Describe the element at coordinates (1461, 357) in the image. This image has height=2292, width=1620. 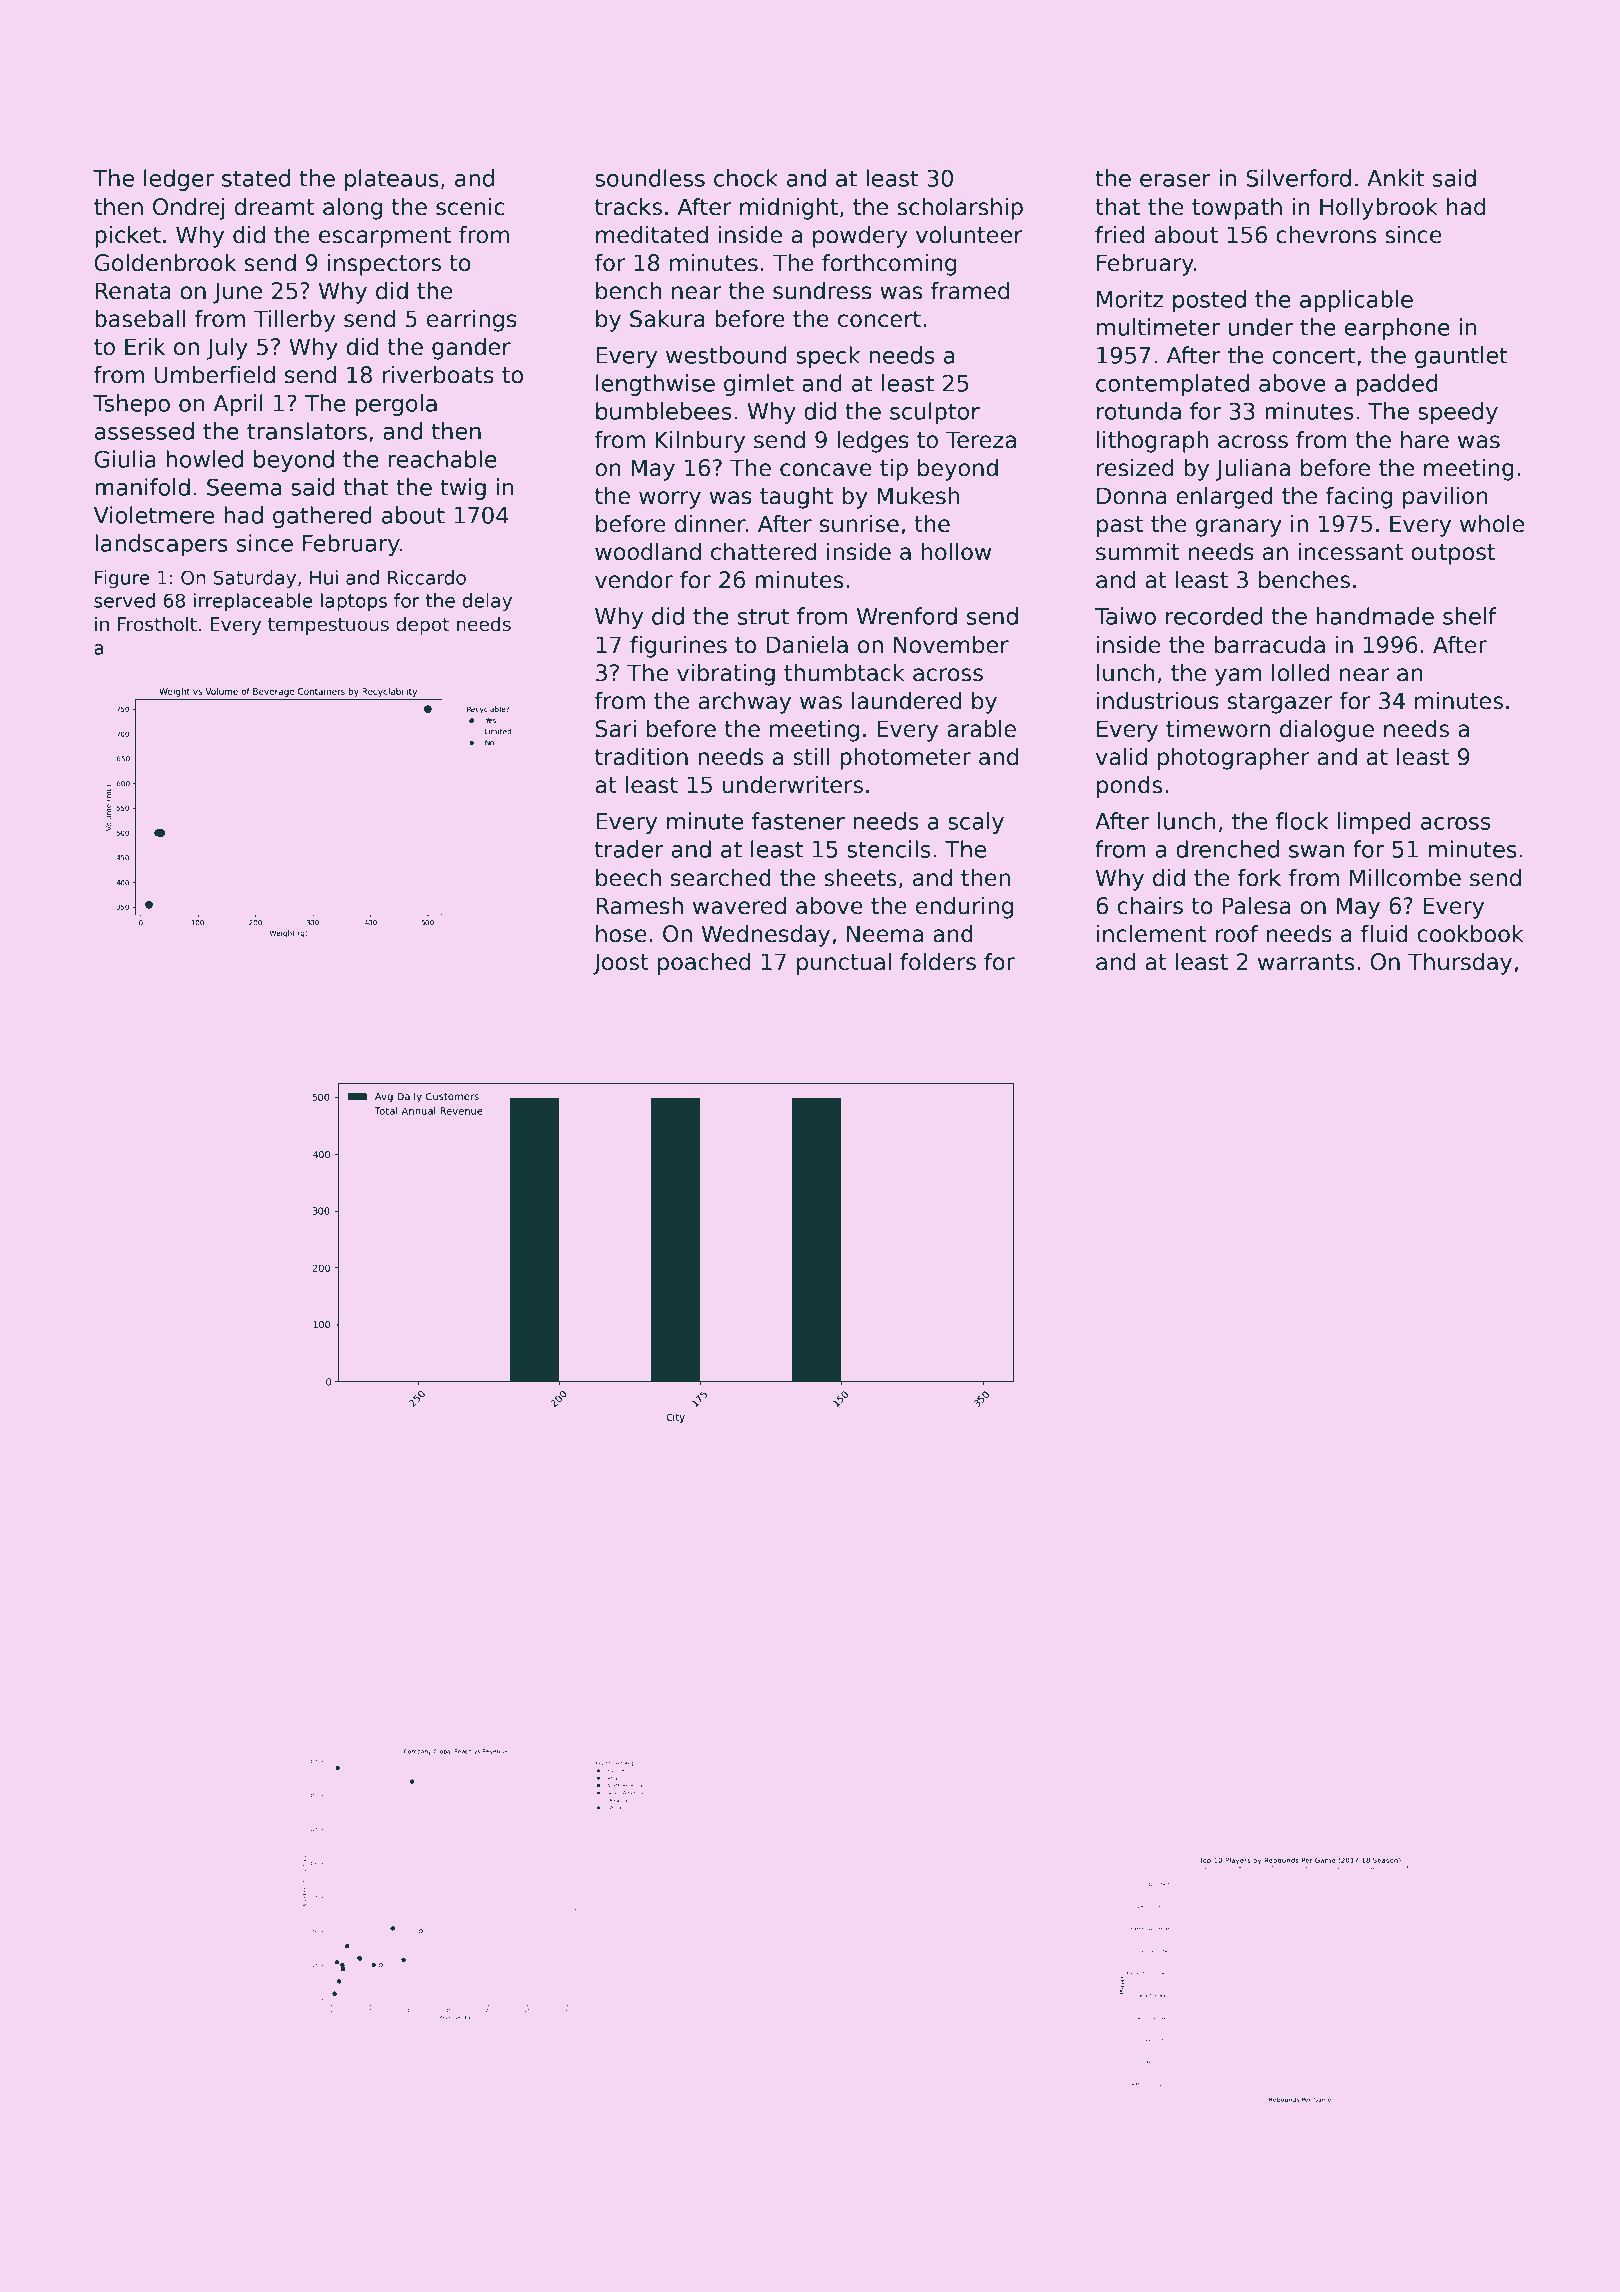
I see `gauntlet` at that location.
